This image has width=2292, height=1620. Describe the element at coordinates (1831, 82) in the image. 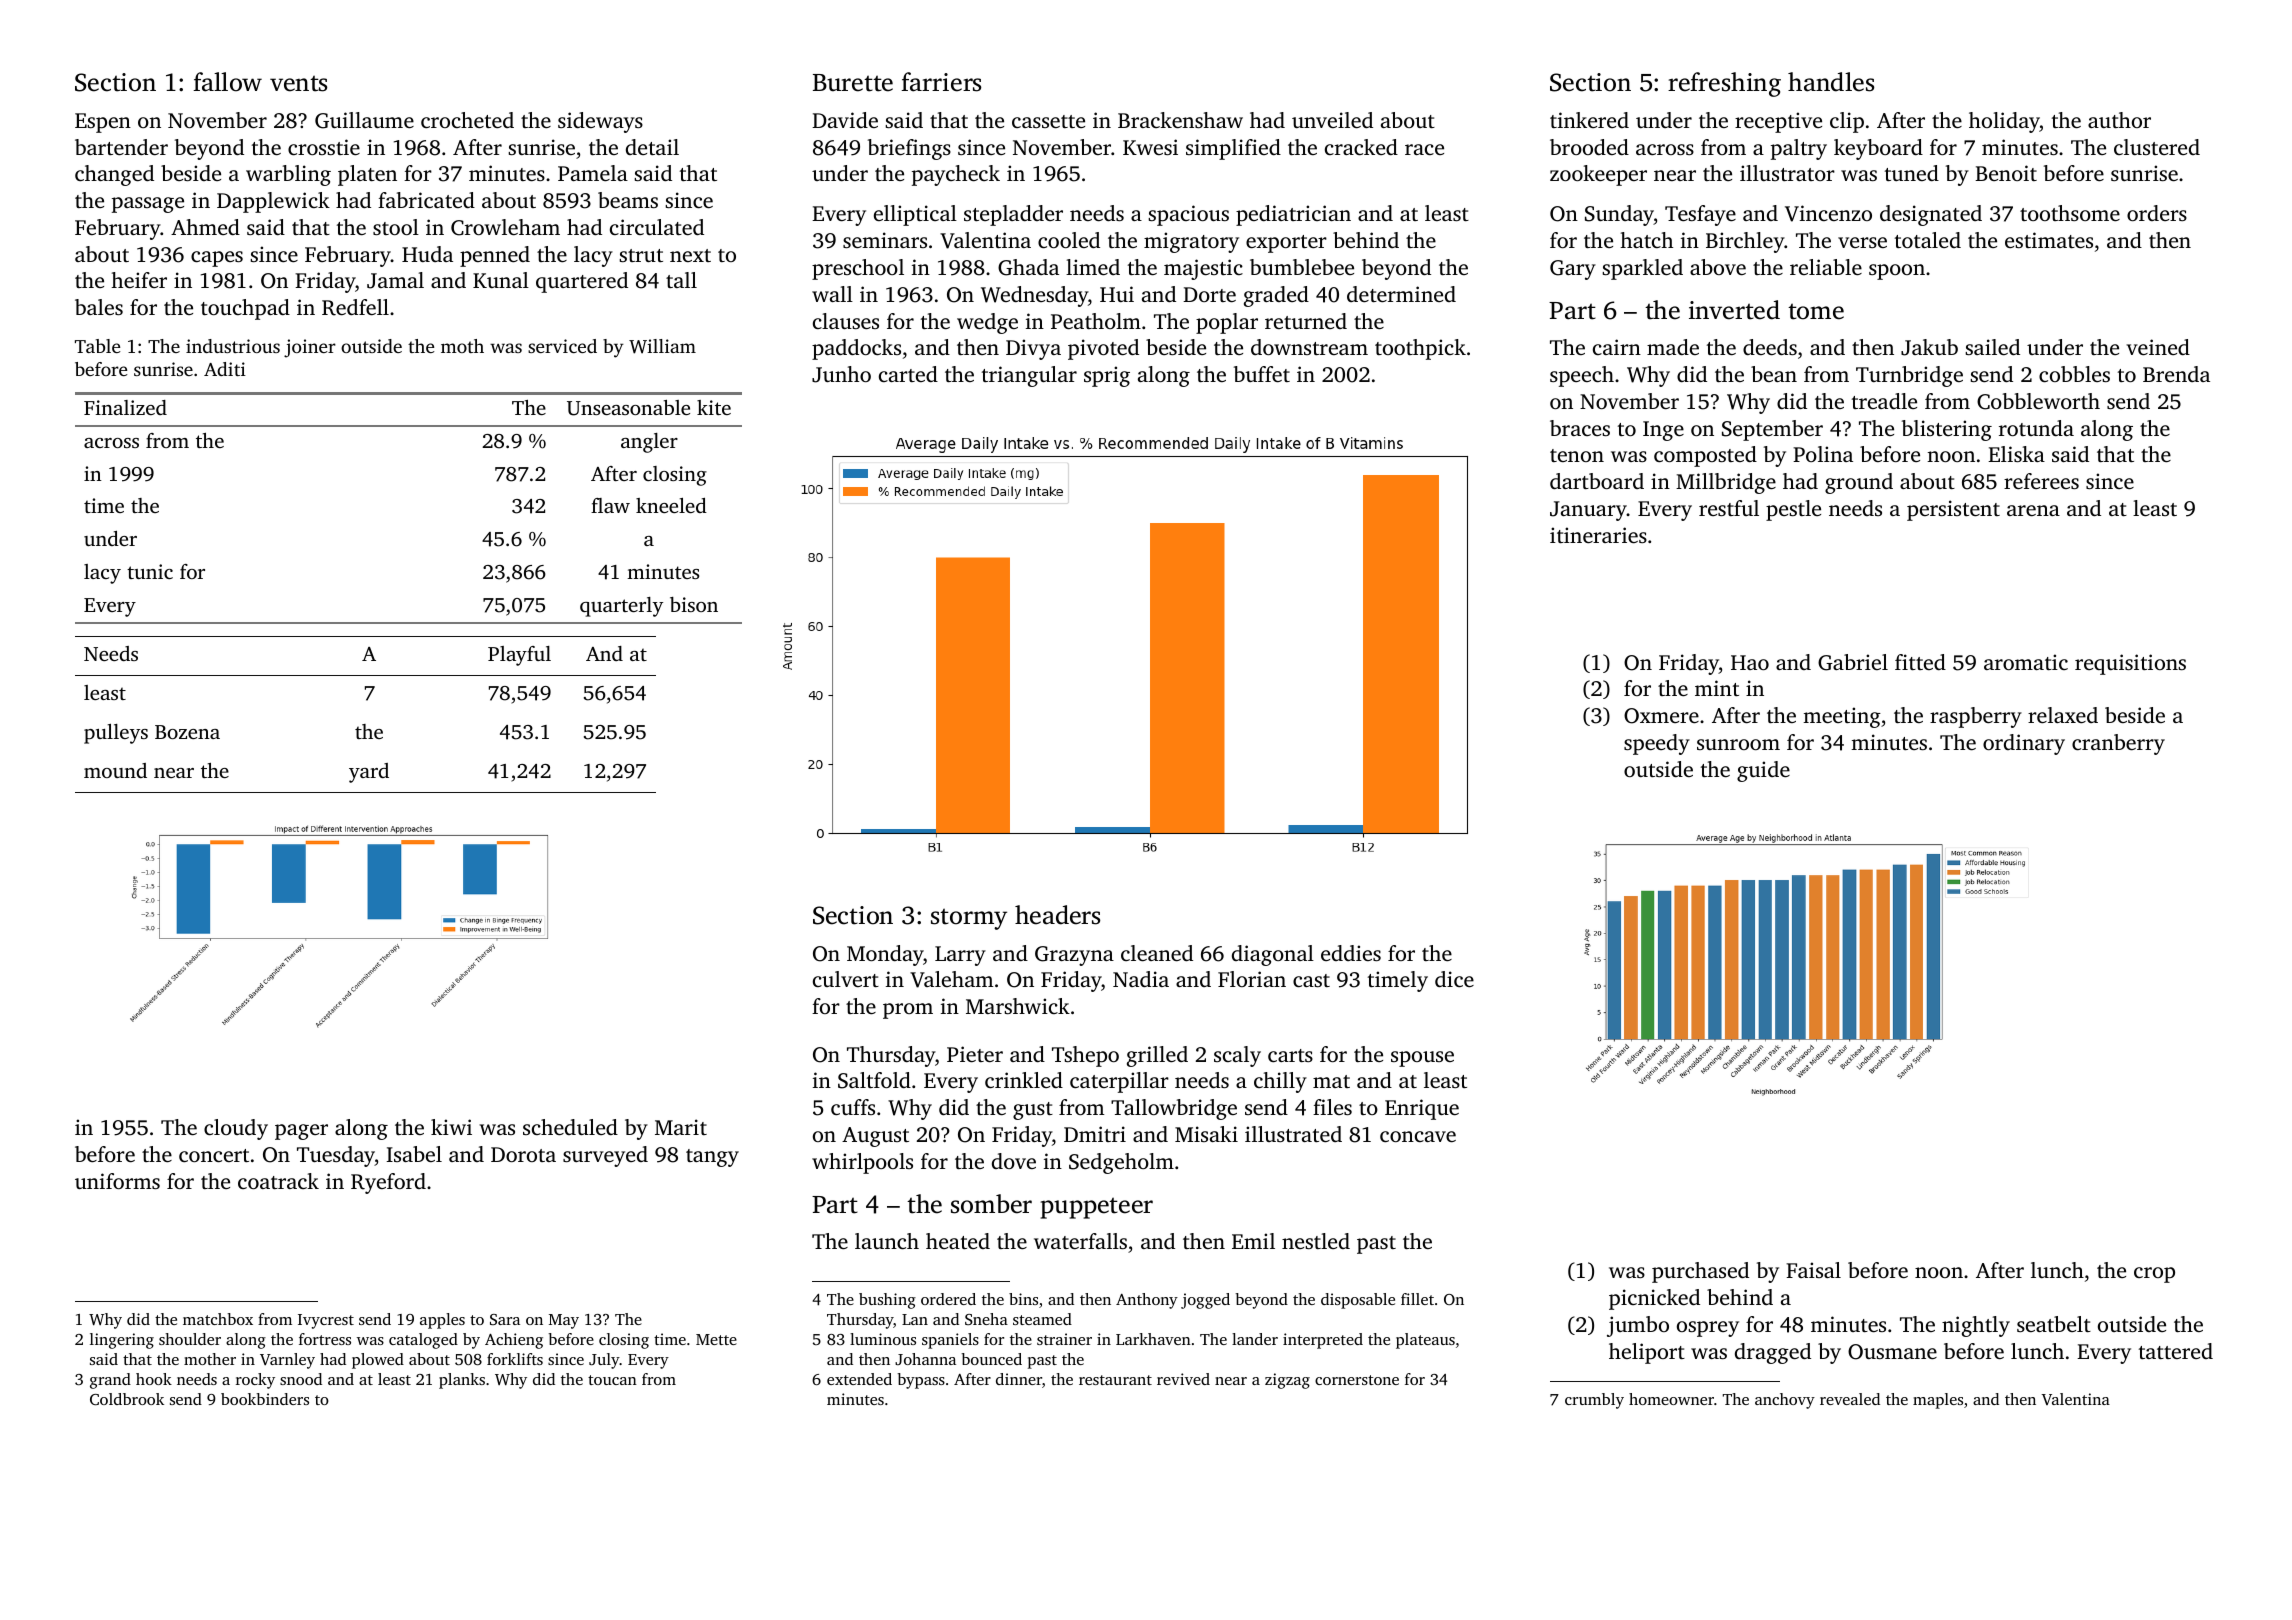

I see `handles` at that location.
